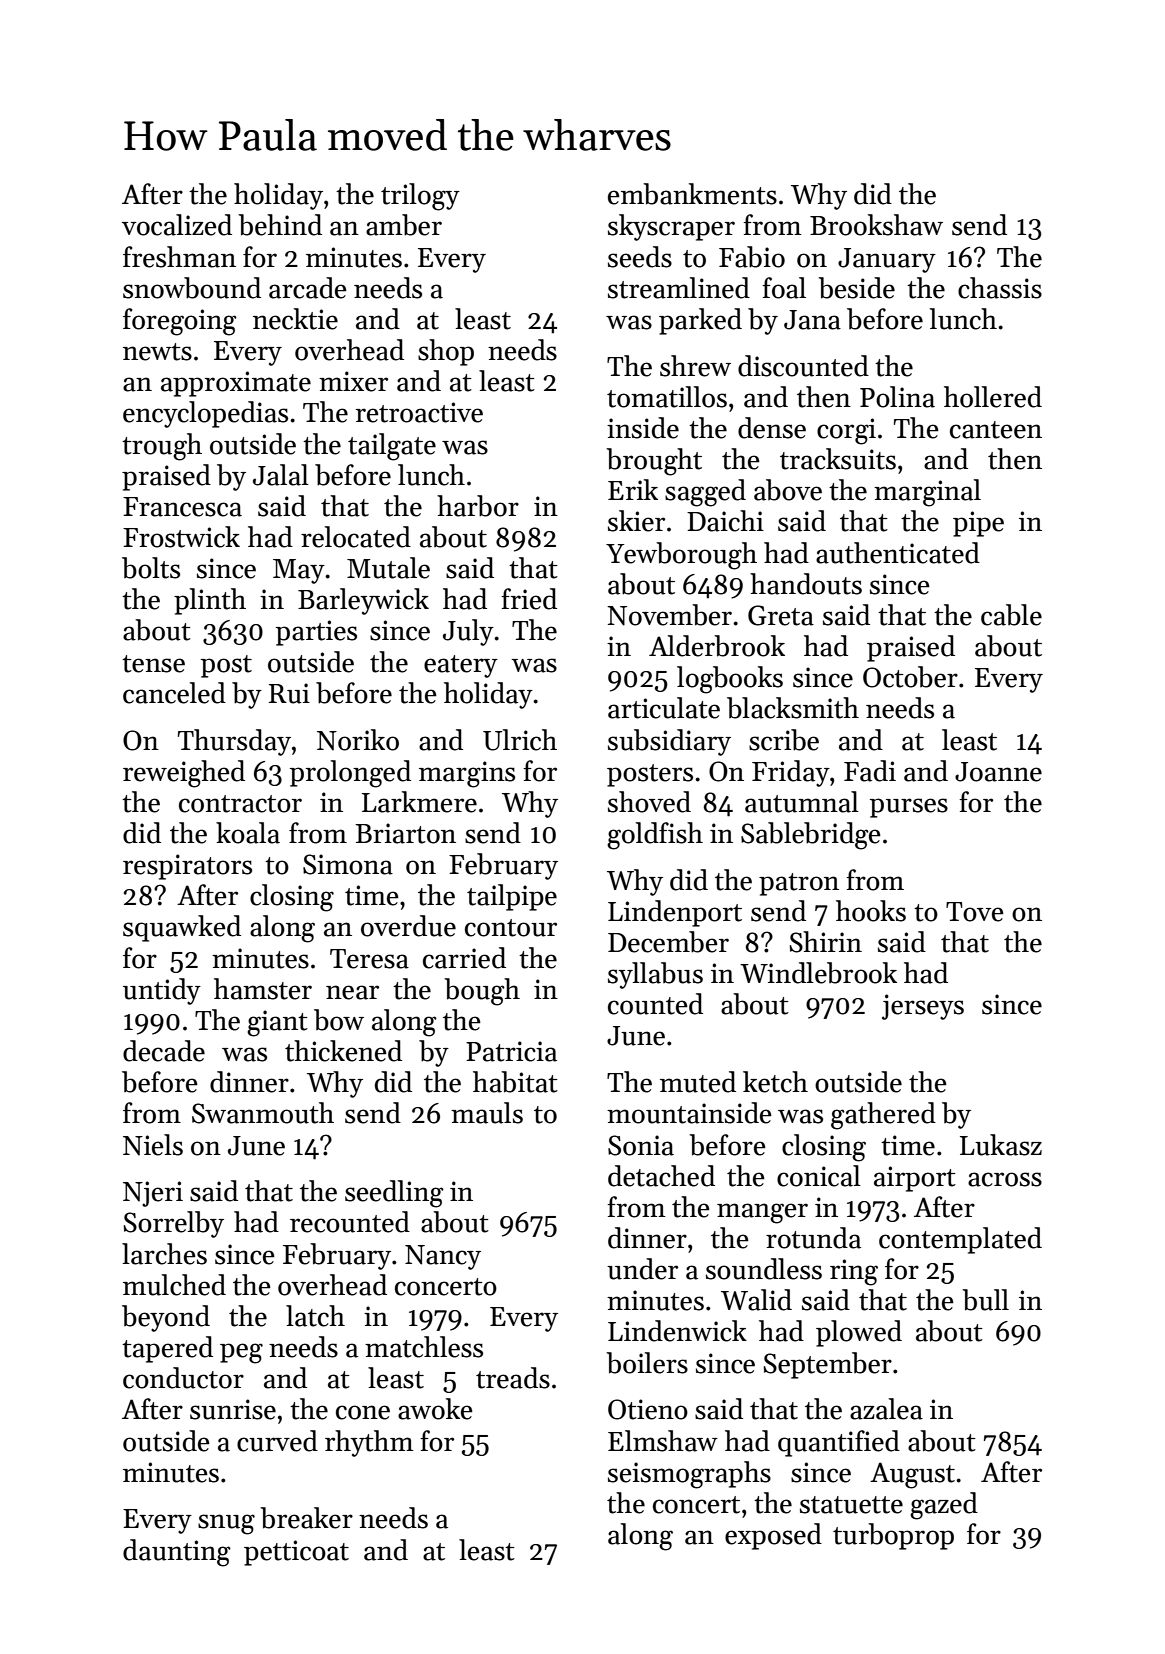  I want to click on Brookshaw, so click(876, 225).
